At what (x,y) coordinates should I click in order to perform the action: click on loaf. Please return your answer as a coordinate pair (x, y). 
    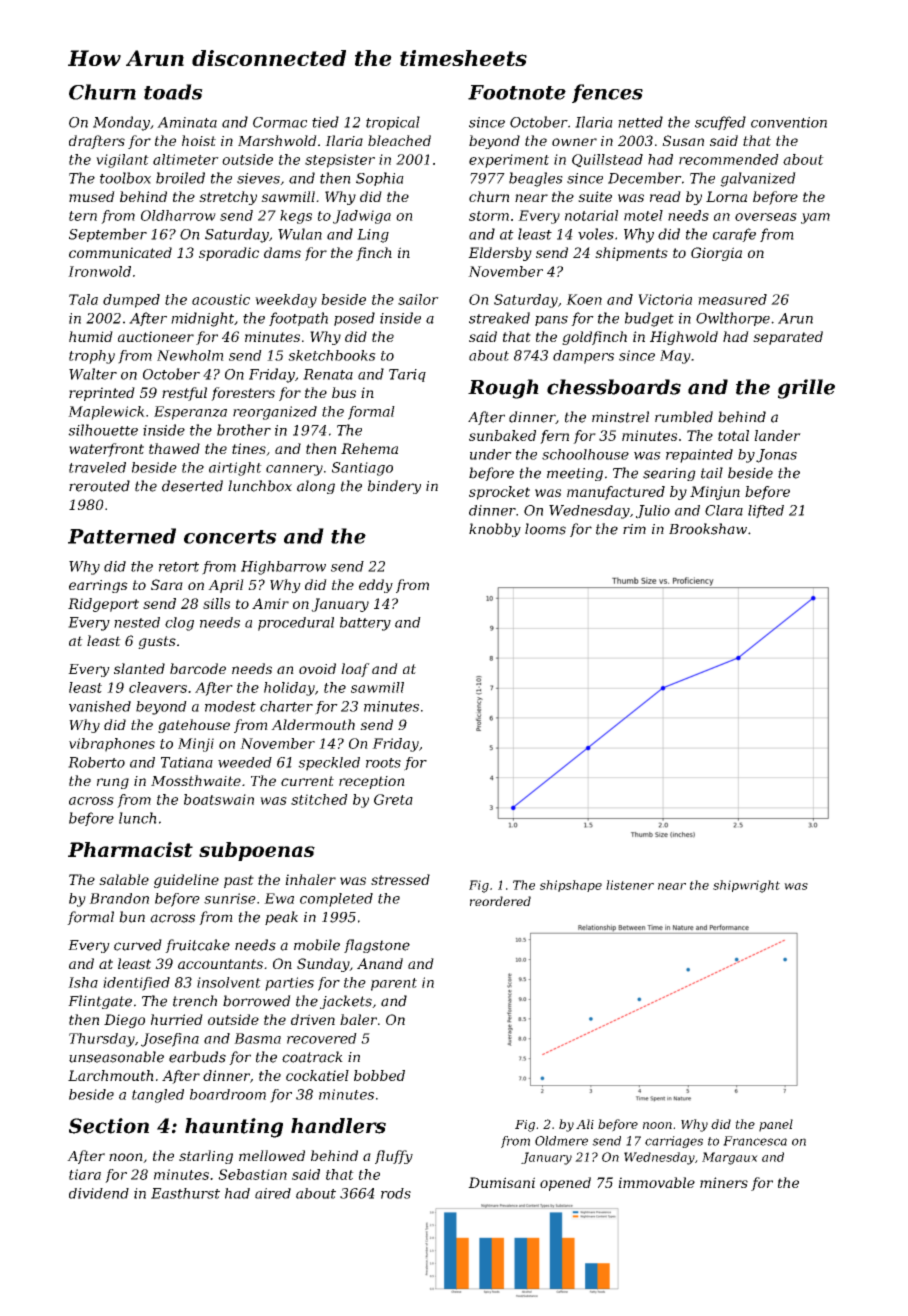
    Looking at the image, I should click on (355, 670).
